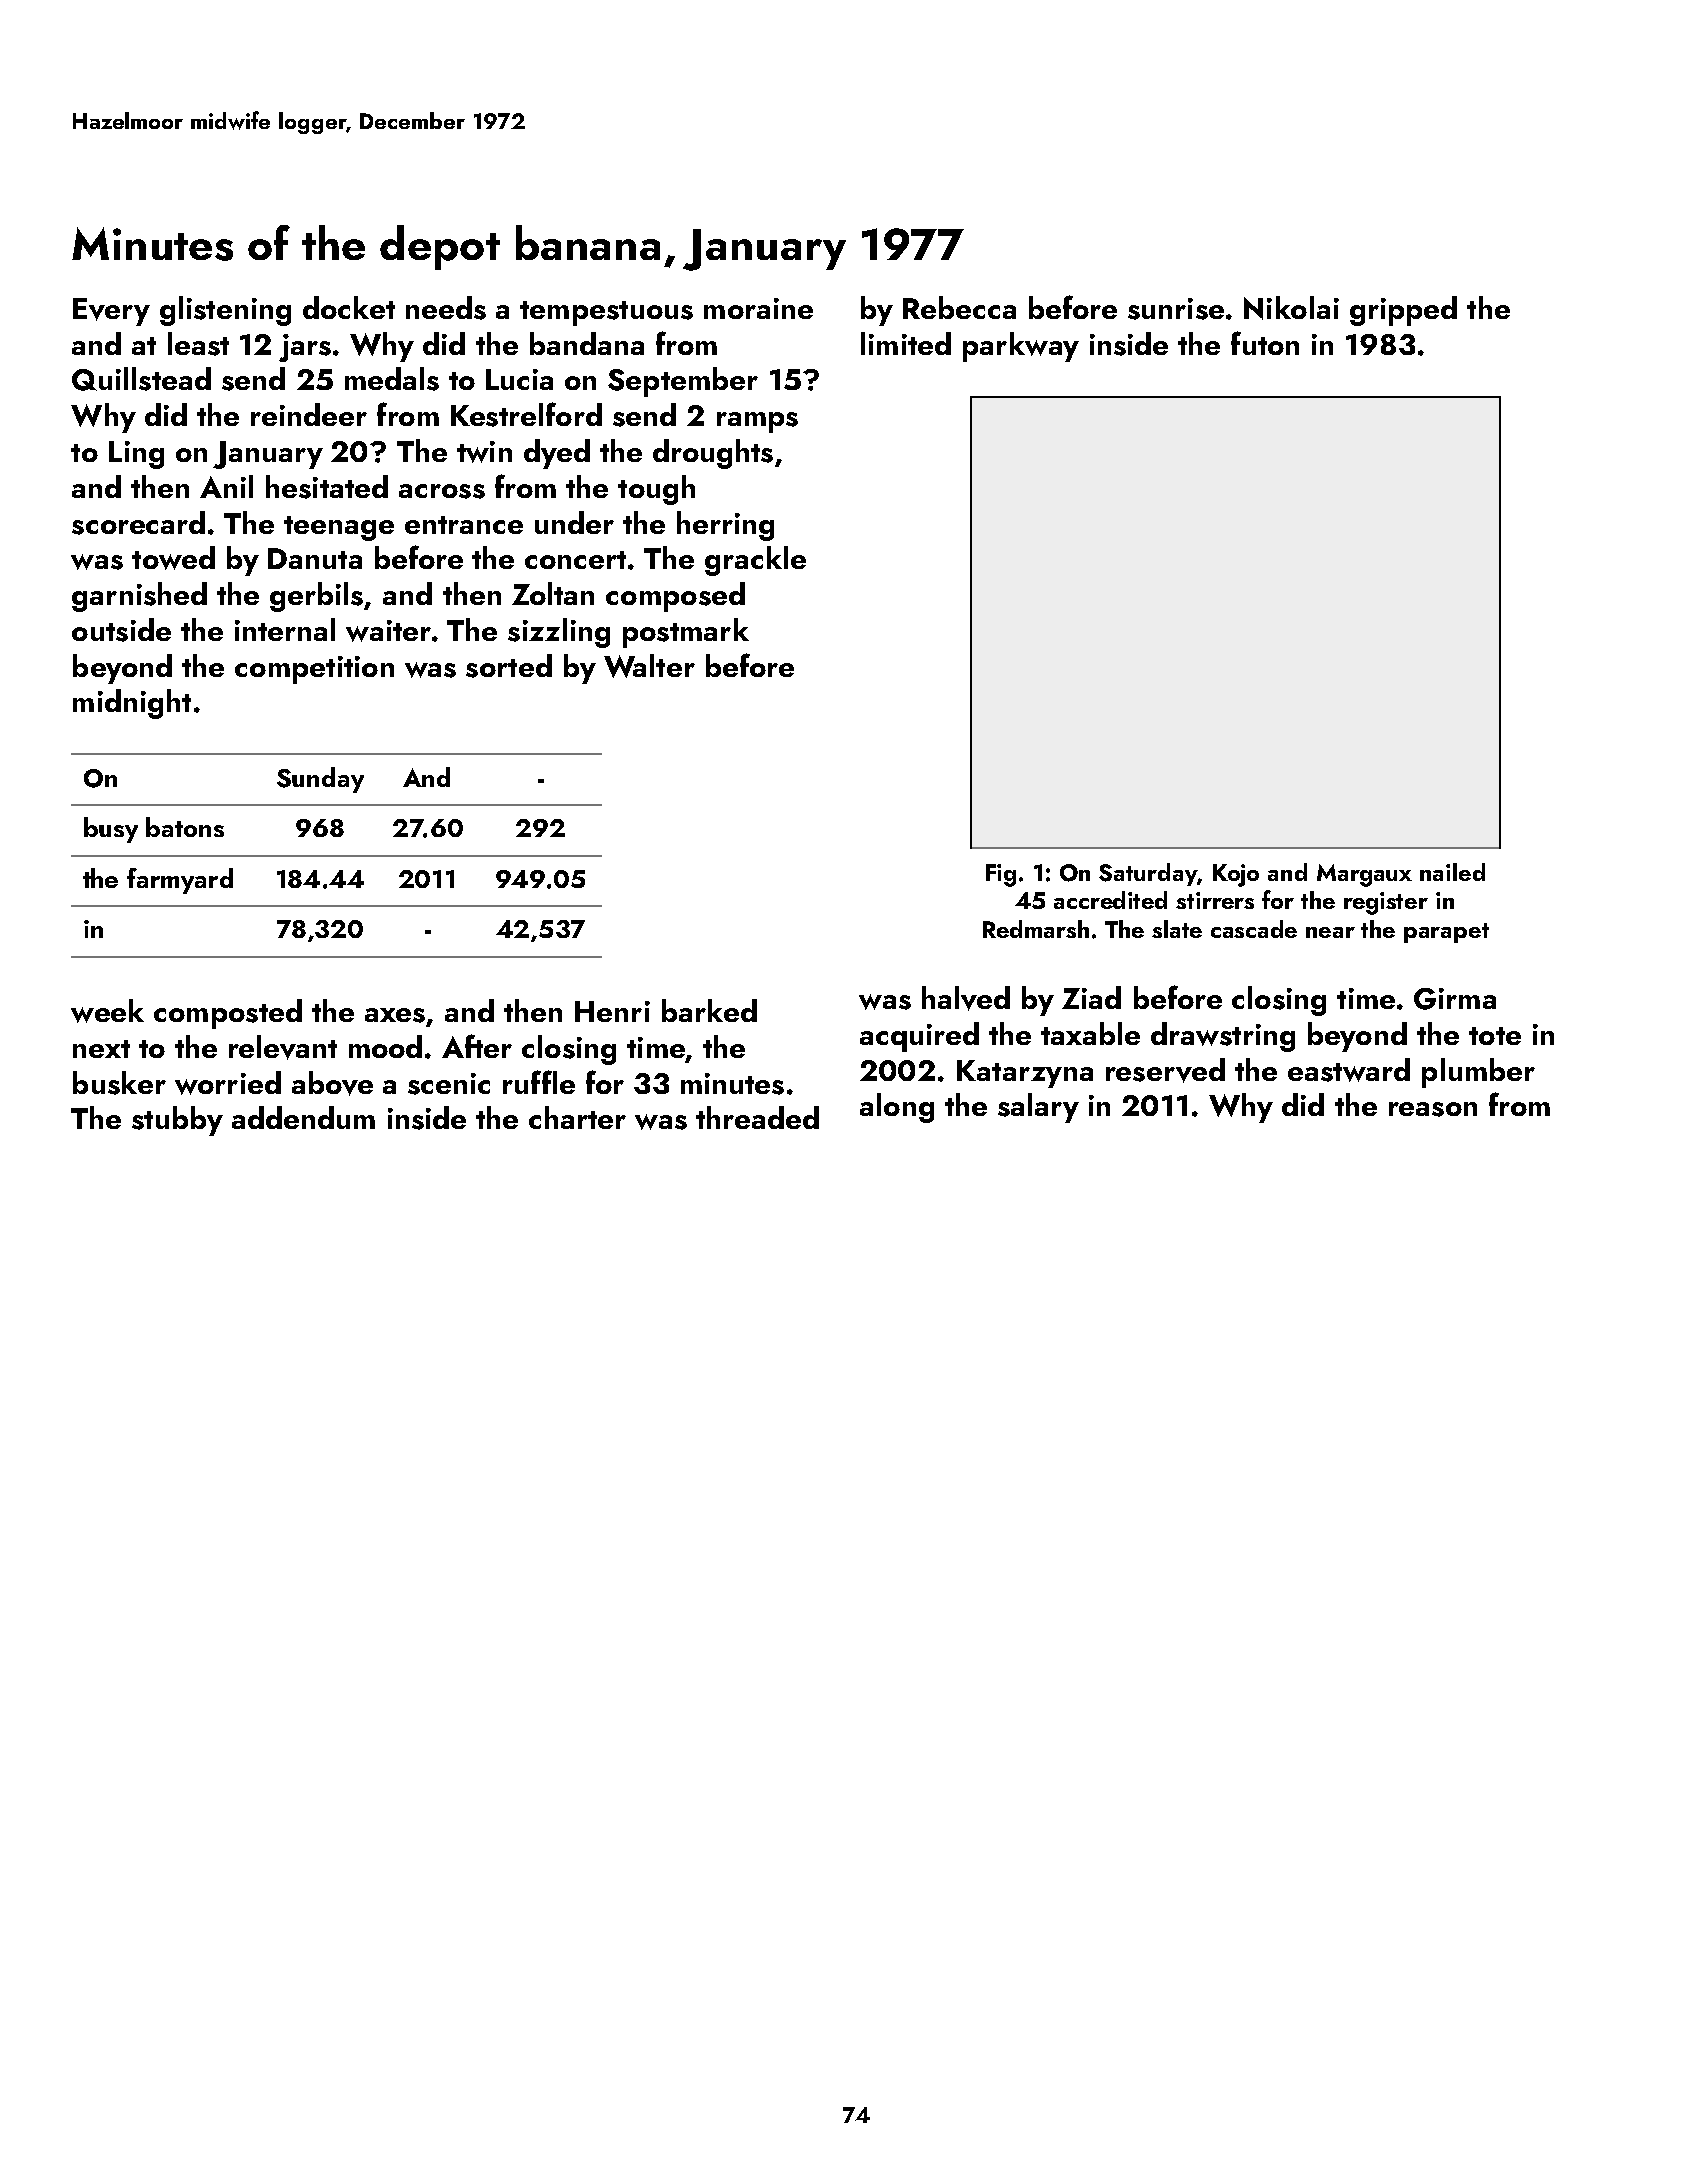  Describe the element at coordinates (758, 308) in the page. I see `moraine` at that location.
